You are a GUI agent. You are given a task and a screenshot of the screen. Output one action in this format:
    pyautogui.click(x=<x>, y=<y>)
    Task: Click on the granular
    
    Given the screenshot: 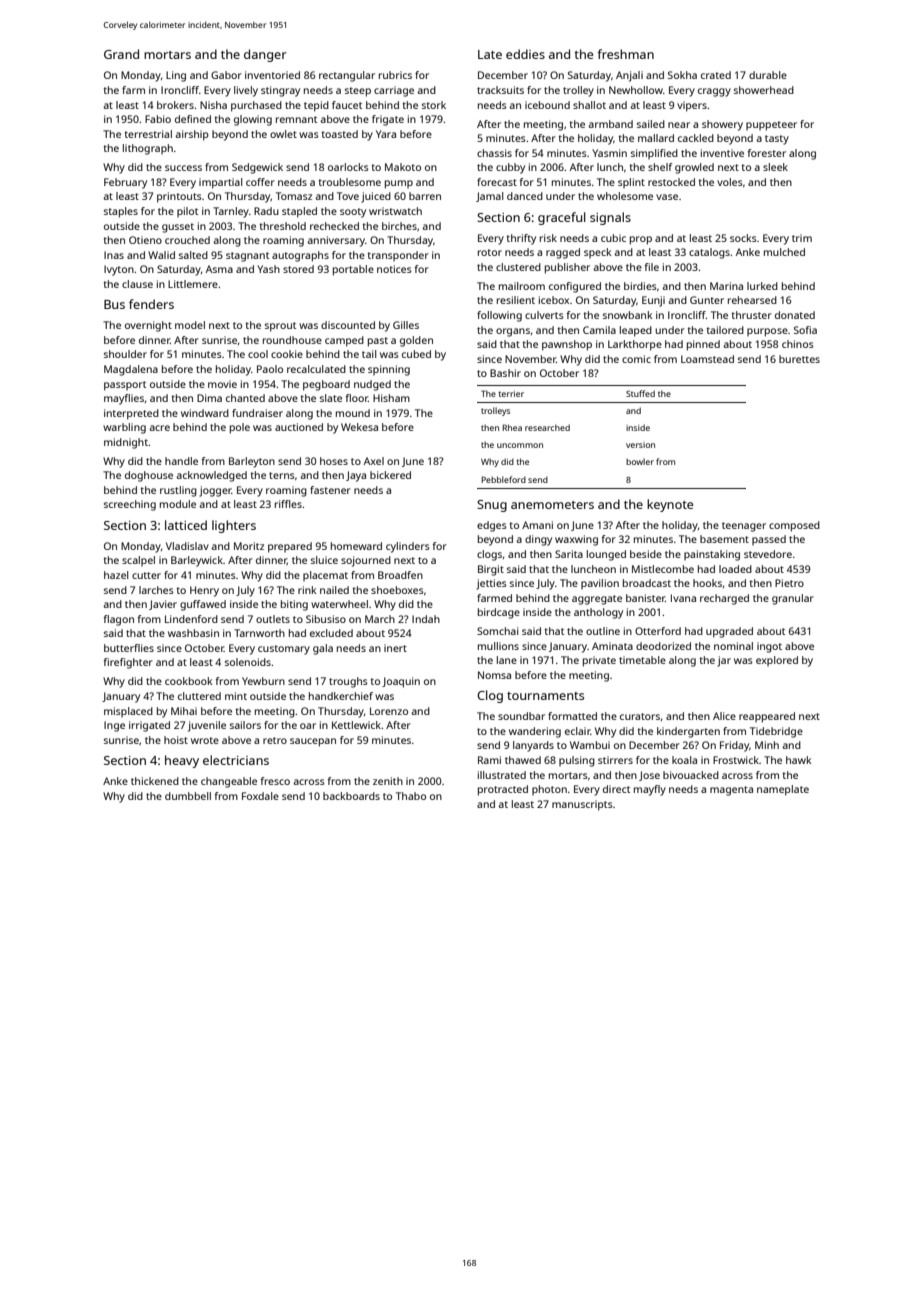 What is the action you would take?
    pyautogui.click(x=793, y=599)
